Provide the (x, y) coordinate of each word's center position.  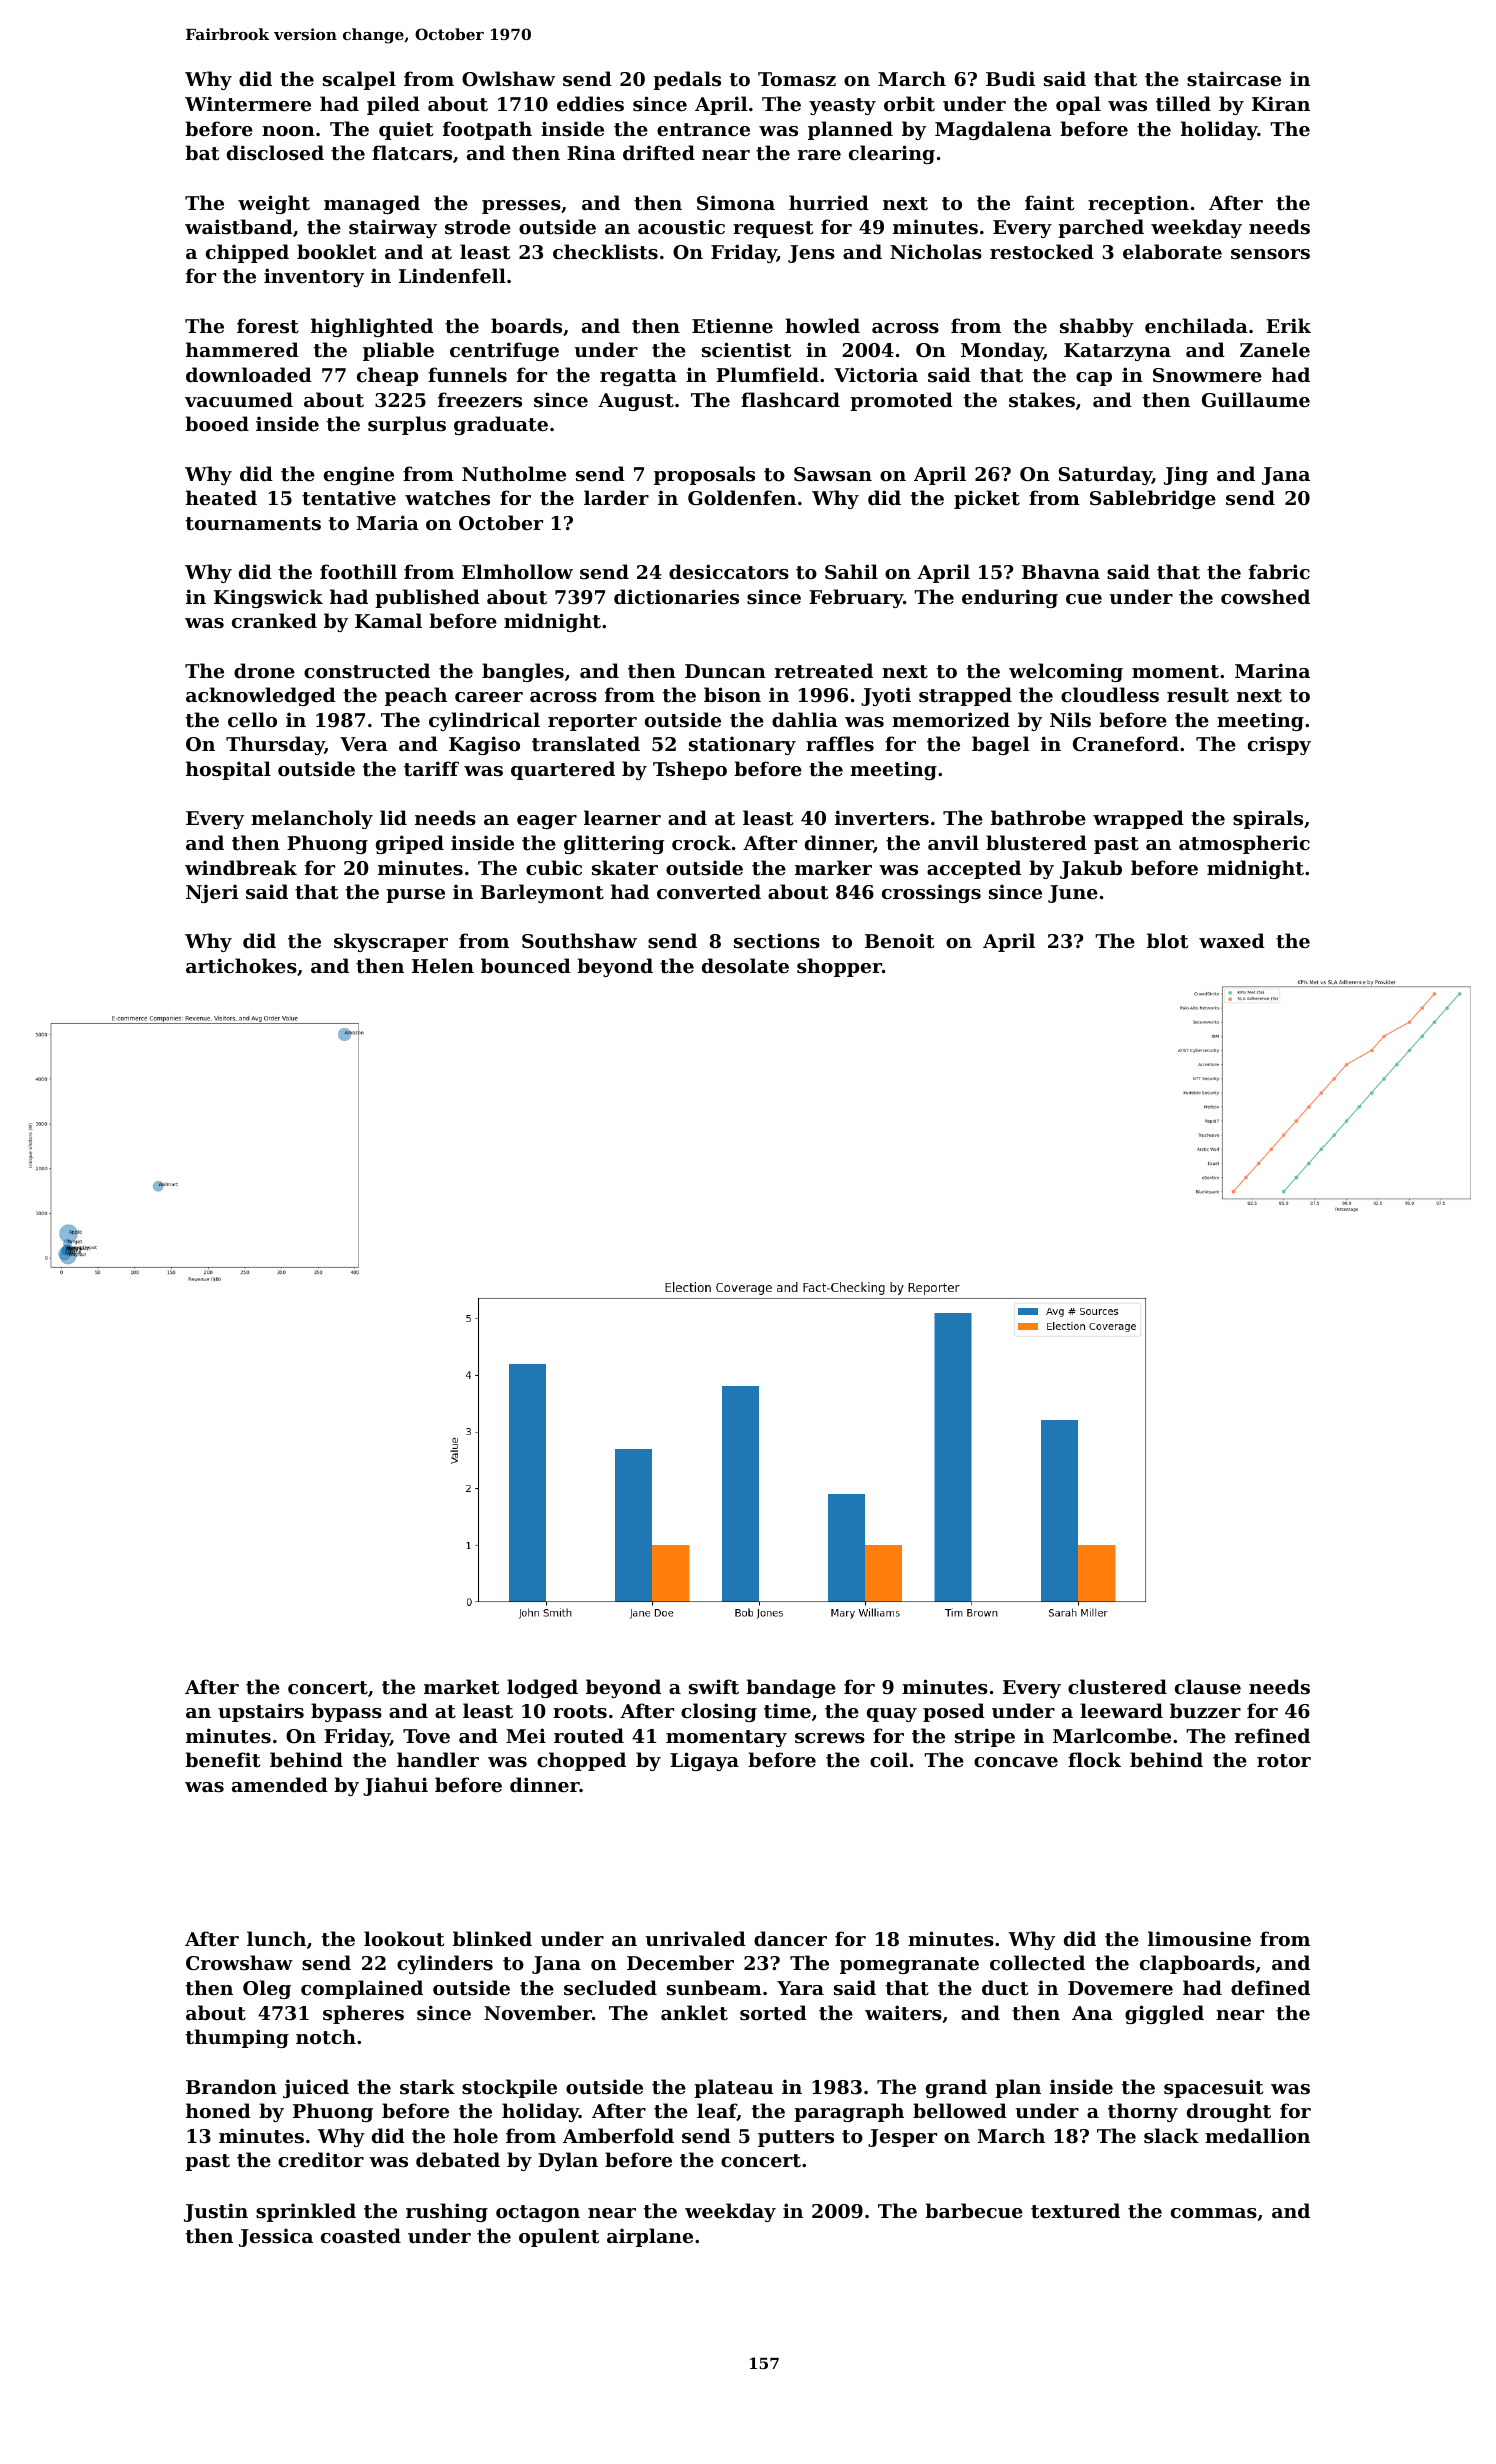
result (1198, 695)
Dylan (568, 2161)
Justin (216, 2212)
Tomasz (797, 79)
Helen (443, 965)
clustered (1117, 1687)
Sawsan (833, 474)
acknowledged (261, 696)
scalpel (359, 80)
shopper (839, 967)
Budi (1010, 78)
